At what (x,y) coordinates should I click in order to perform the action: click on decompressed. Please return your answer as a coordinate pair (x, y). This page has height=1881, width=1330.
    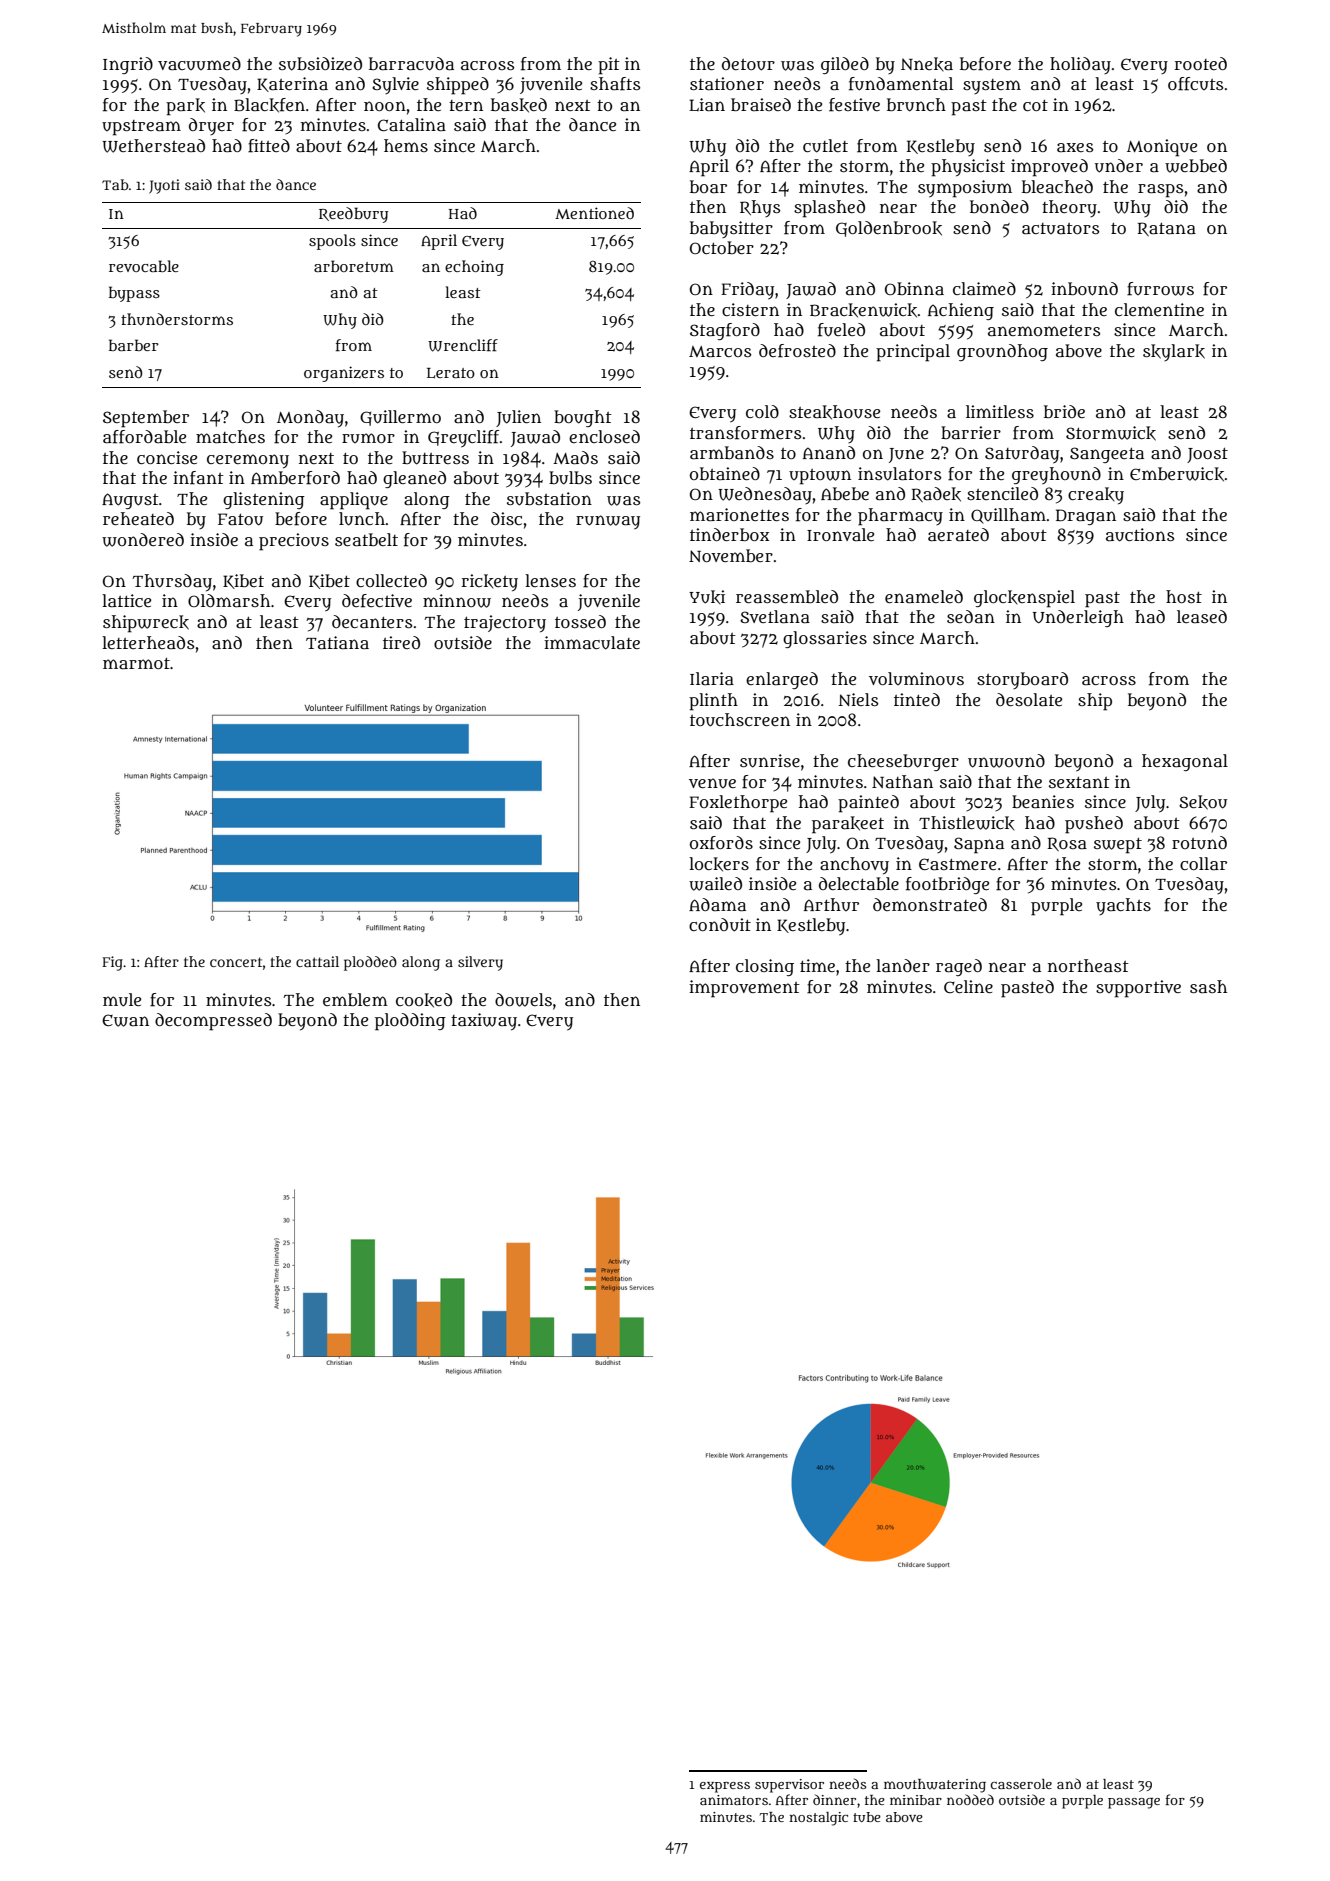
    Looking at the image, I should click on (213, 1022).
